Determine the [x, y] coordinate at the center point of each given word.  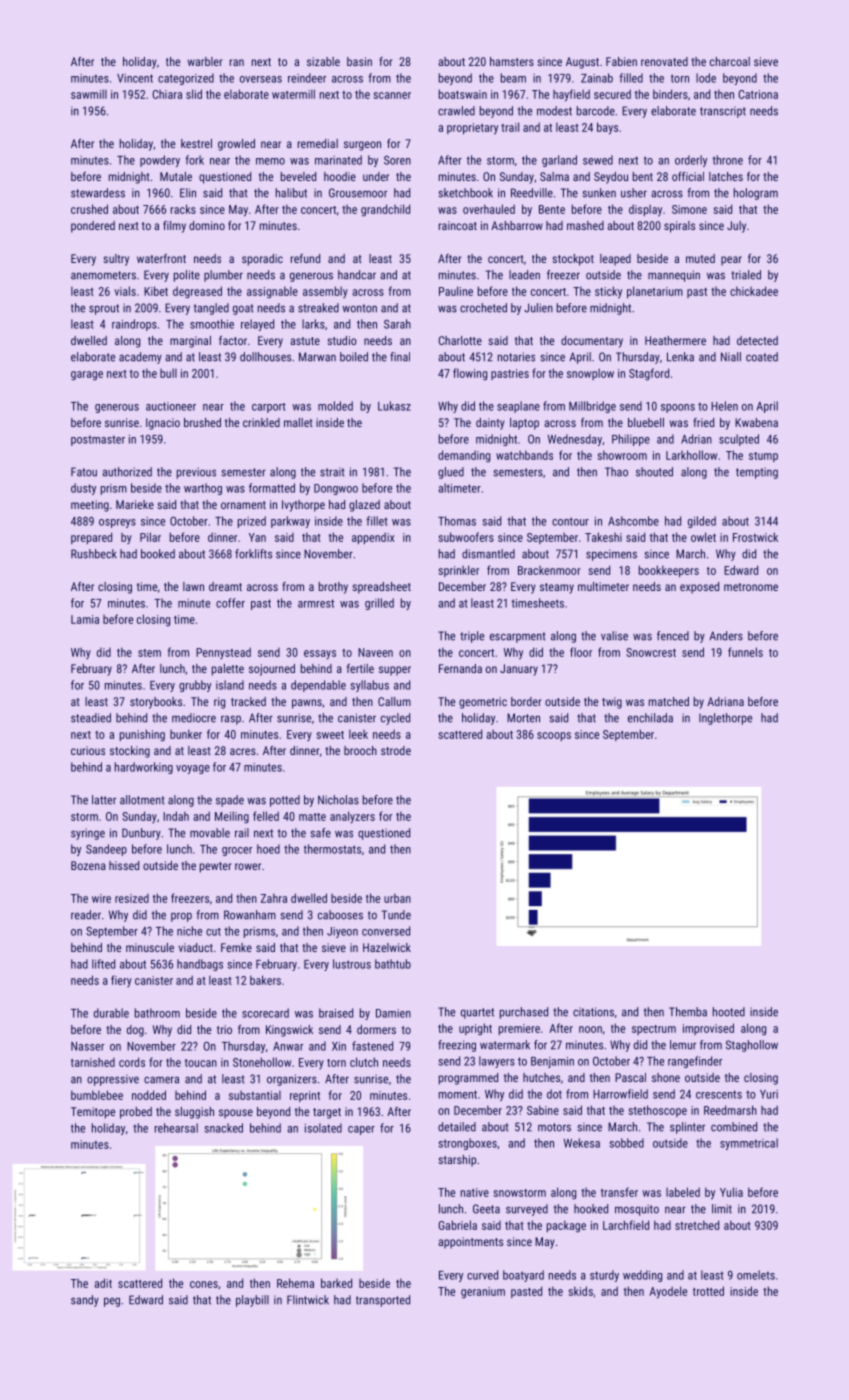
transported [383, 1301]
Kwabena [756, 422]
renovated [664, 61]
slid [194, 94]
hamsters [512, 61]
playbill [252, 1301]
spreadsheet [381, 588]
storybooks [156, 703]
